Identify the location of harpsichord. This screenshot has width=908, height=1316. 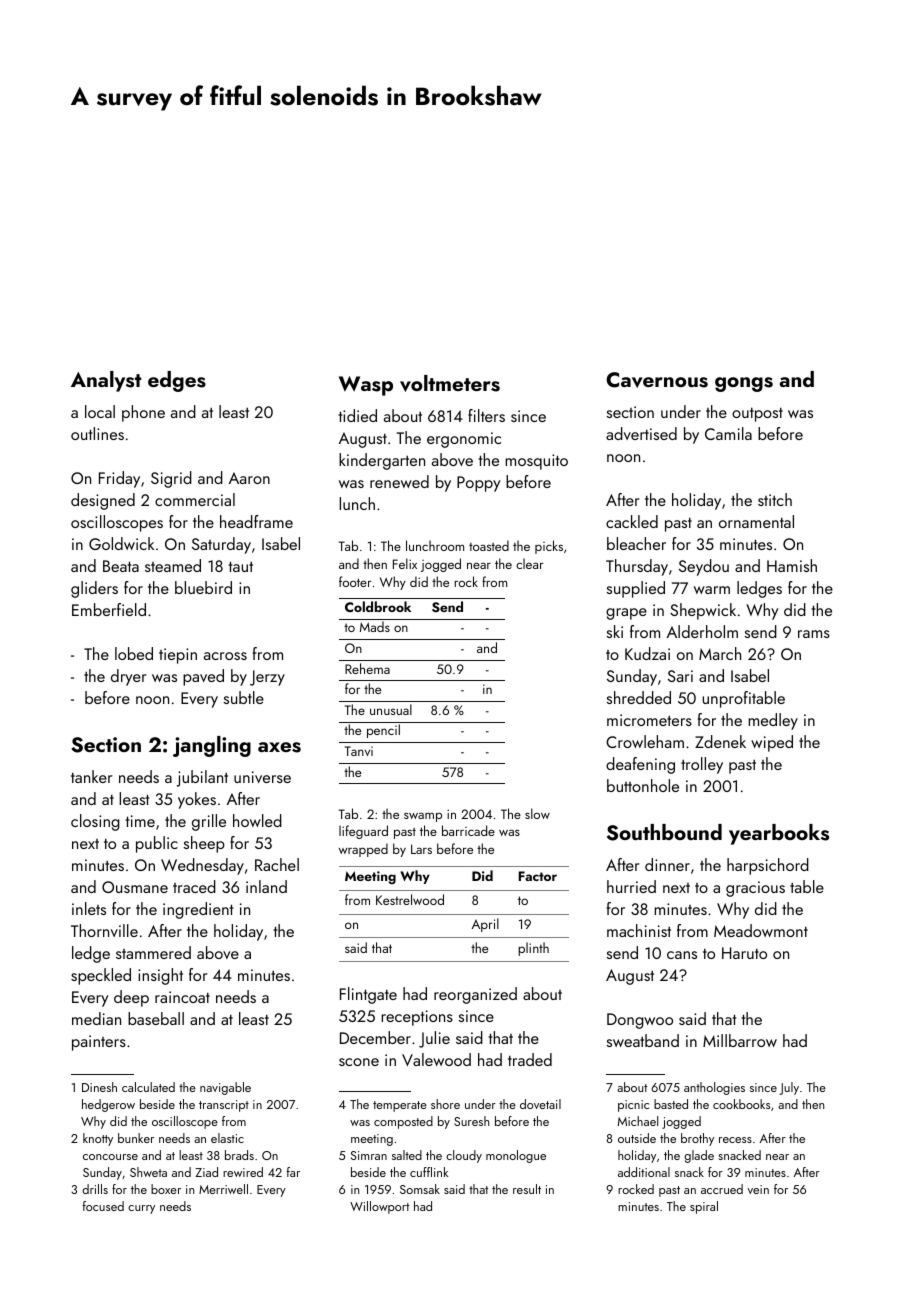
(768, 866).
